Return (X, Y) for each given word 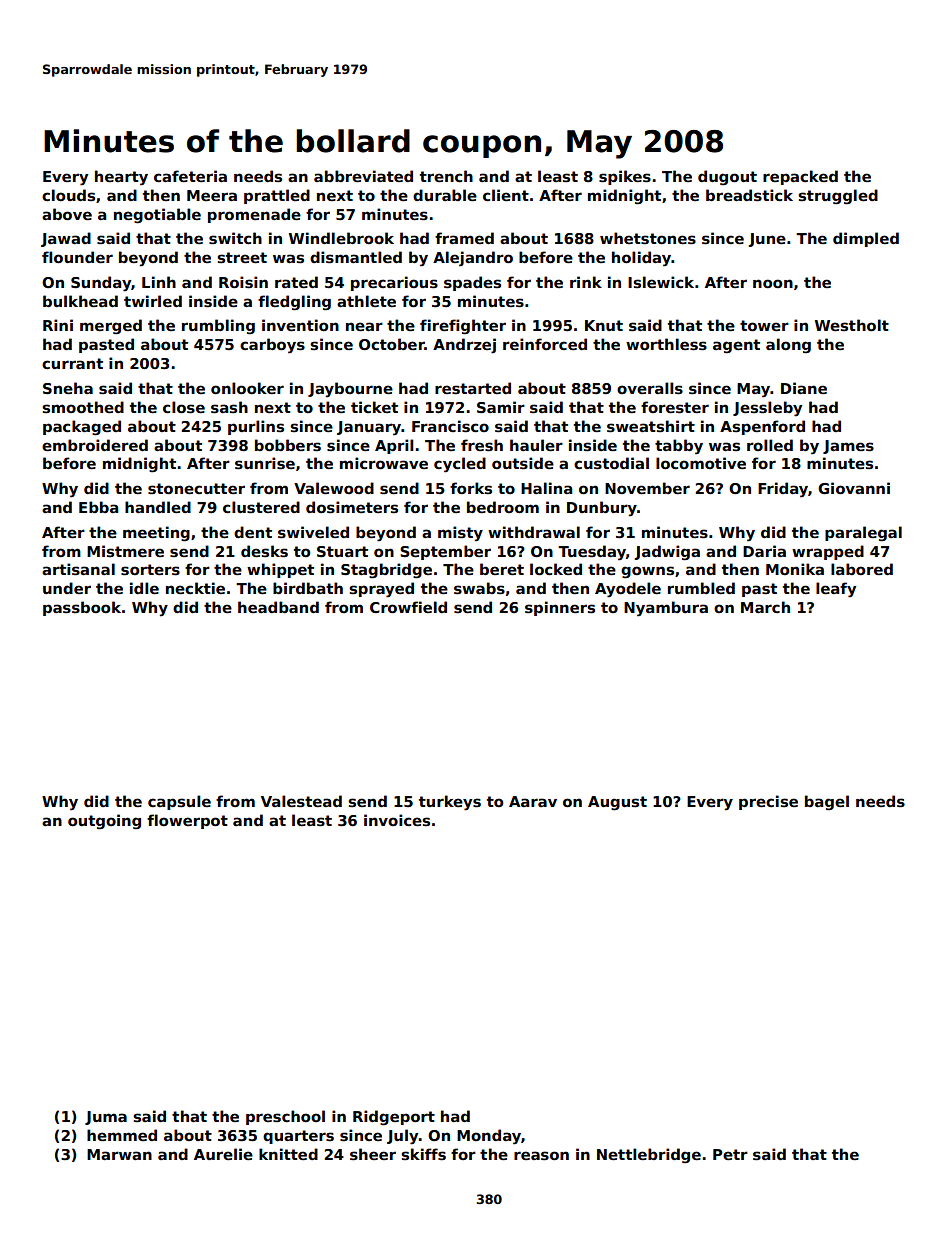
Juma (106, 1118)
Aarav (533, 801)
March (765, 607)
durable (445, 195)
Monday (489, 1137)
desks (264, 551)
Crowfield (408, 607)
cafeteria (190, 176)
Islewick (661, 282)
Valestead (301, 801)
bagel (827, 803)
